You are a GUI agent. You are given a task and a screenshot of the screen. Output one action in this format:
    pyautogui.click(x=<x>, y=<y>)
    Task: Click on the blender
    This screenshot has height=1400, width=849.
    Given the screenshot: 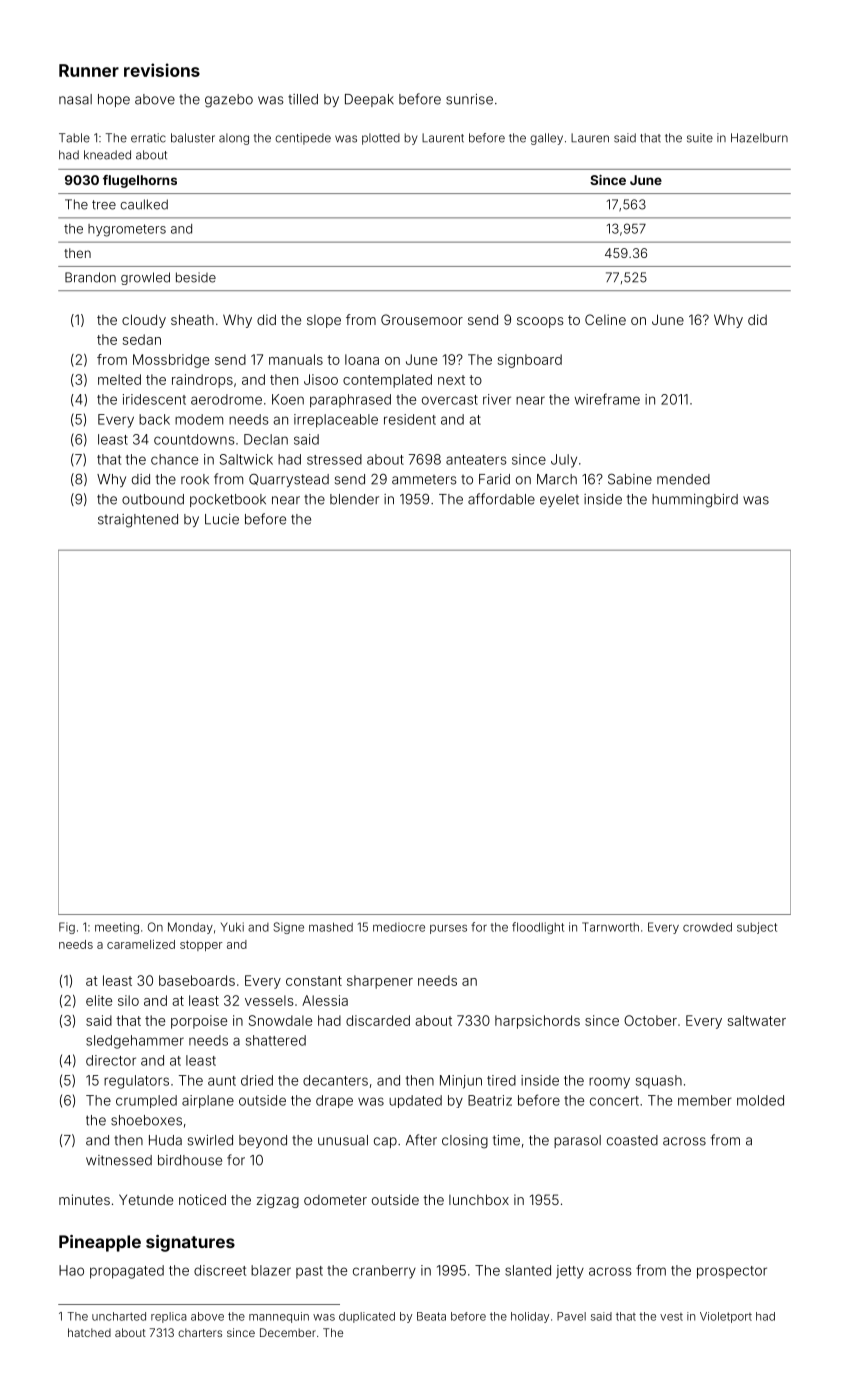 What is the action you would take?
    pyautogui.click(x=354, y=499)
